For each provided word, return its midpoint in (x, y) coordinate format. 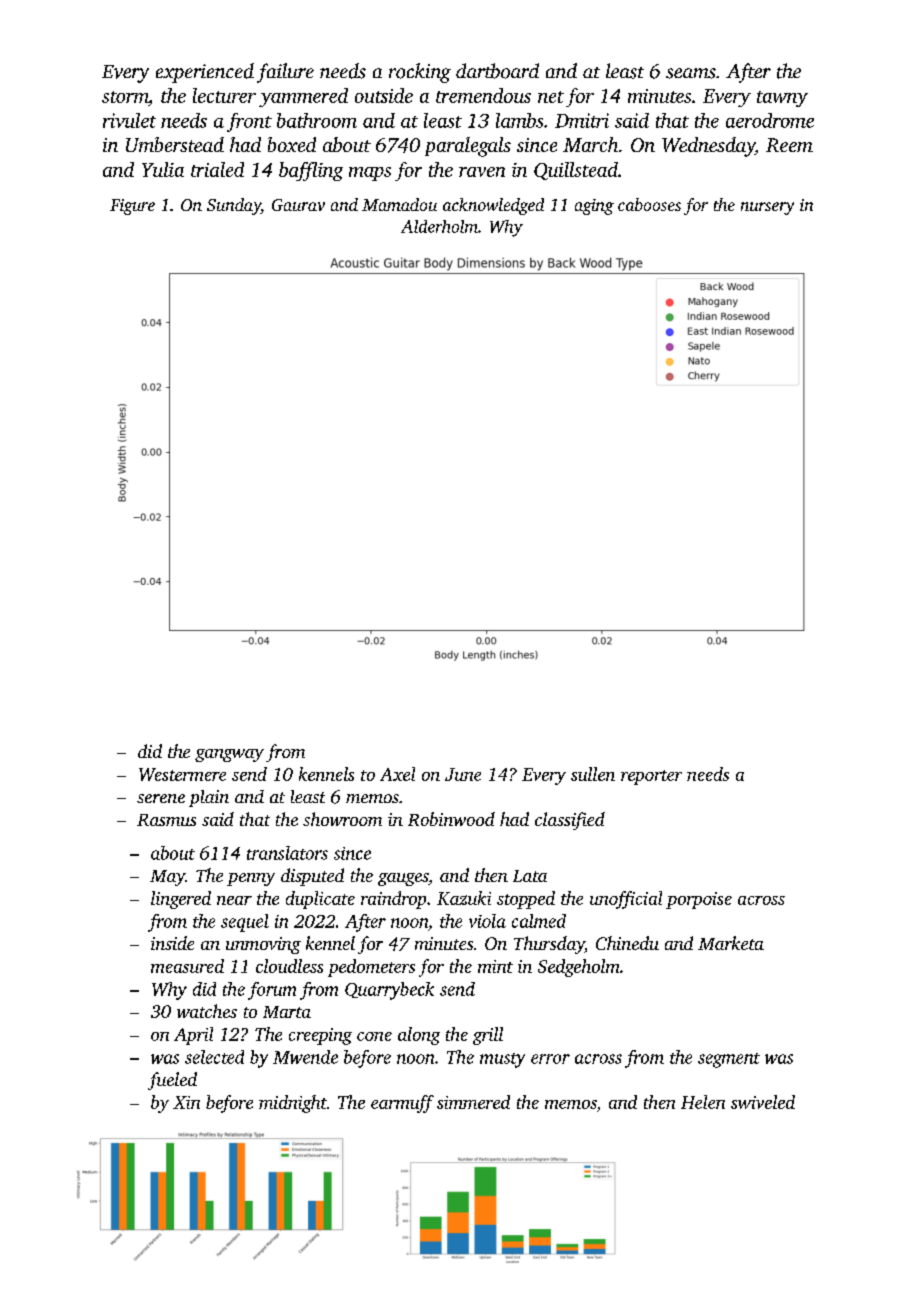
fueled (172, 1081)
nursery (767, 208)
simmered (473, 1102)
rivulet (129, 120)
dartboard (497, 71)
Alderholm (439, 226)
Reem (789, 145)
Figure (132, 207)
